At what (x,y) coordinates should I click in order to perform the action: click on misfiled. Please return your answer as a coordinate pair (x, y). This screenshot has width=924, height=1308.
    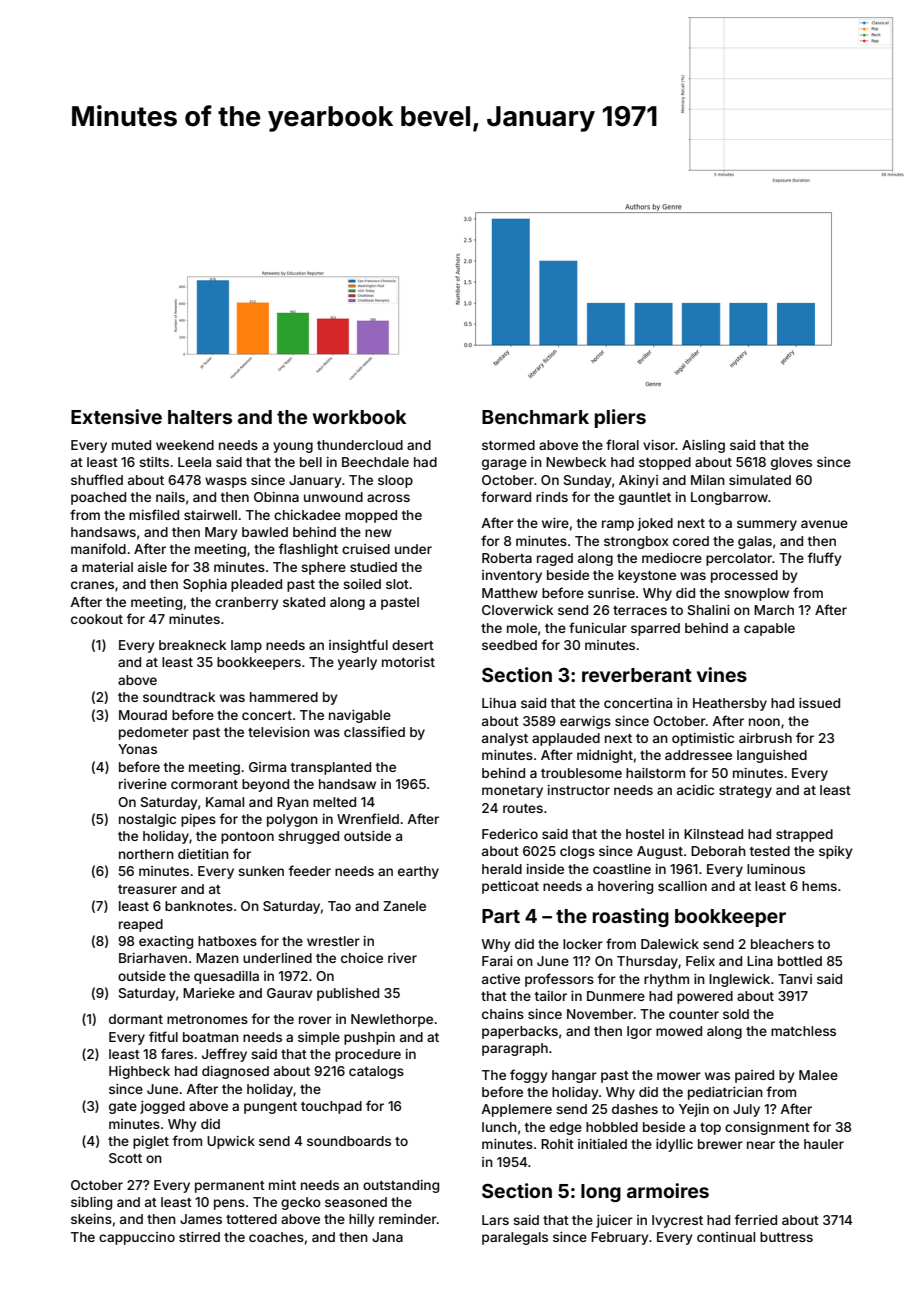
    Looking at the image, I should click on (154, 514).
